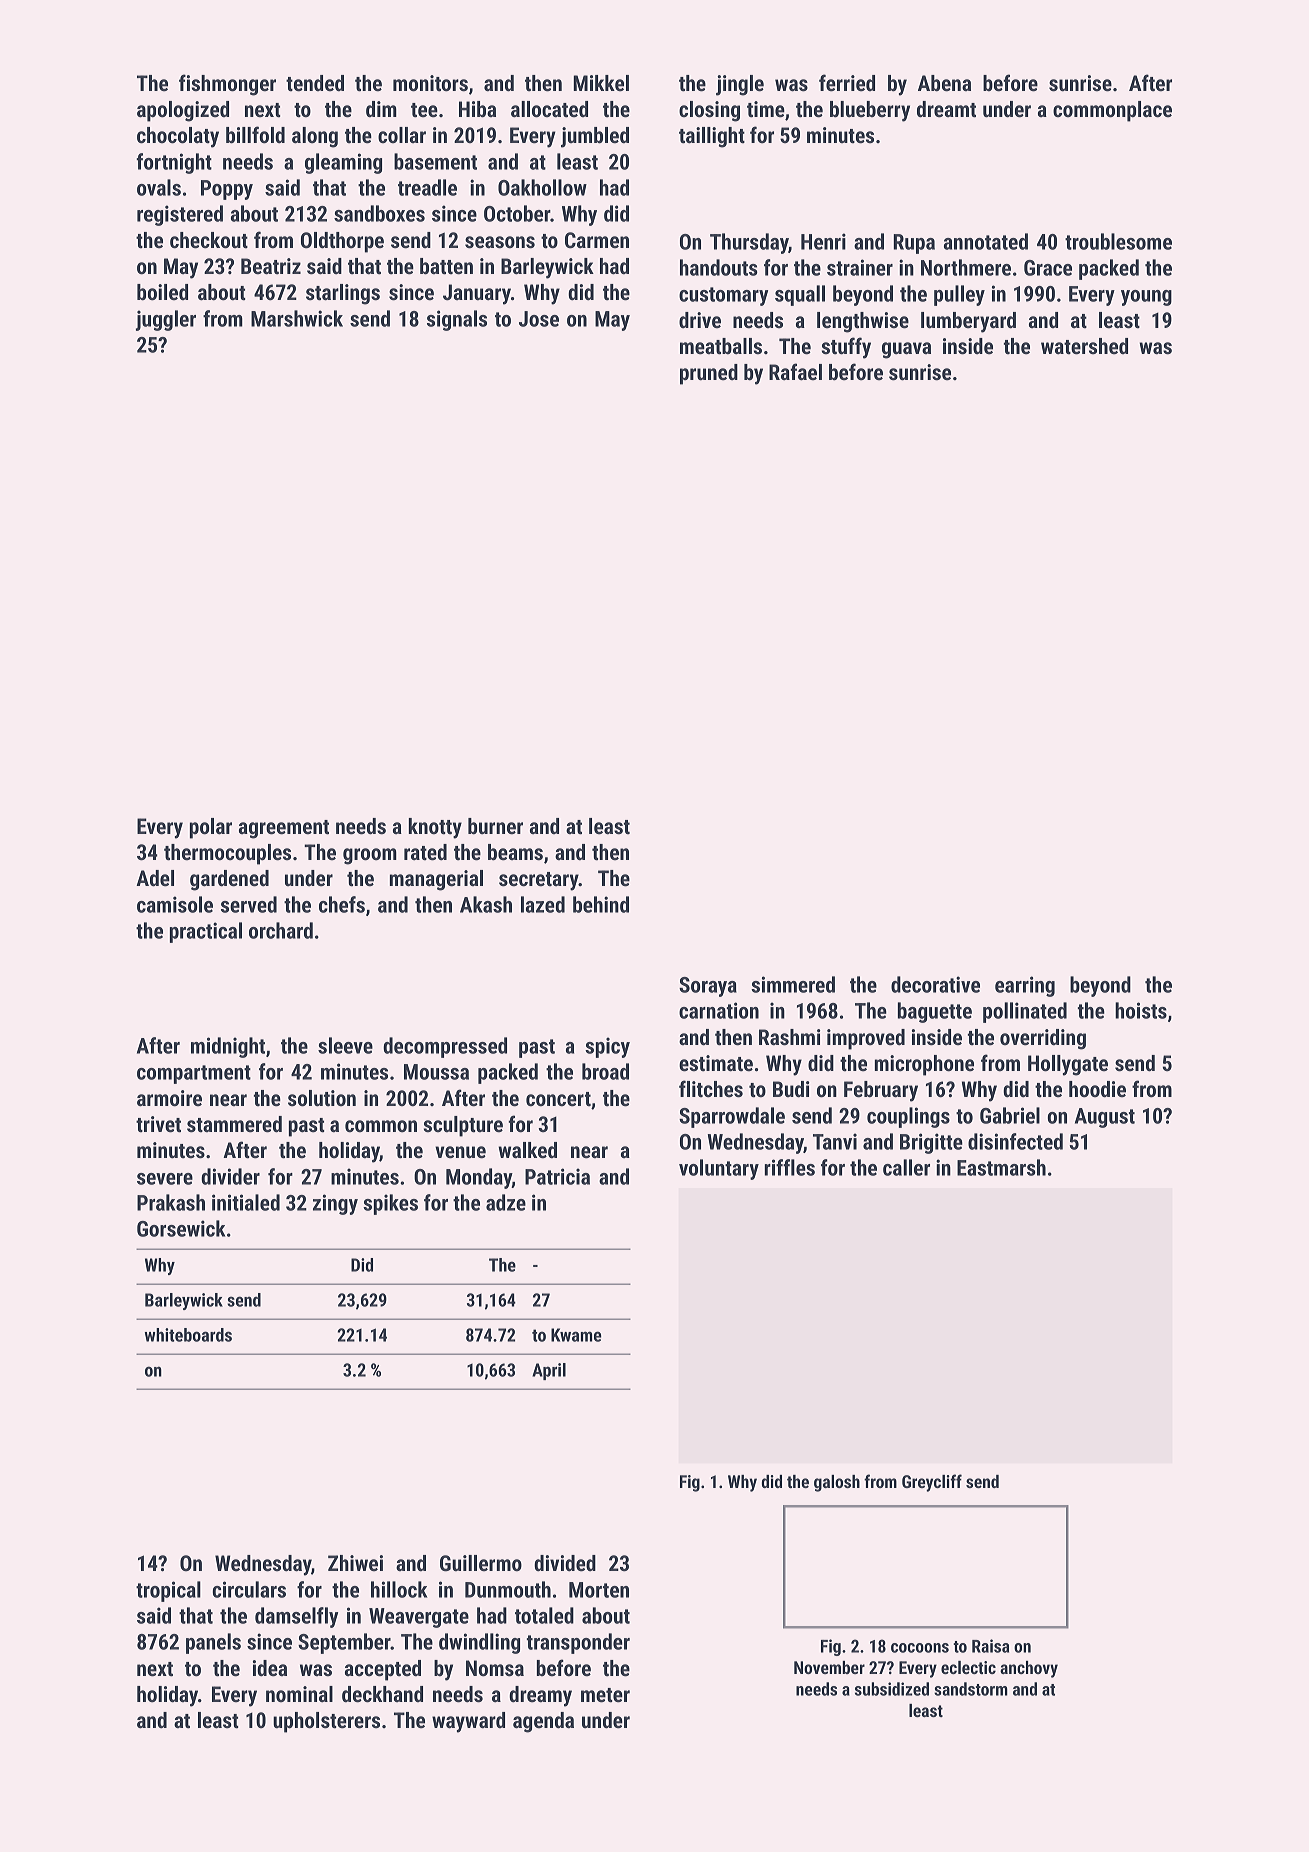  What do you see at coordinates (194, 1074) in the page?
I see `compartment` at bounding box center [194, 1074].
